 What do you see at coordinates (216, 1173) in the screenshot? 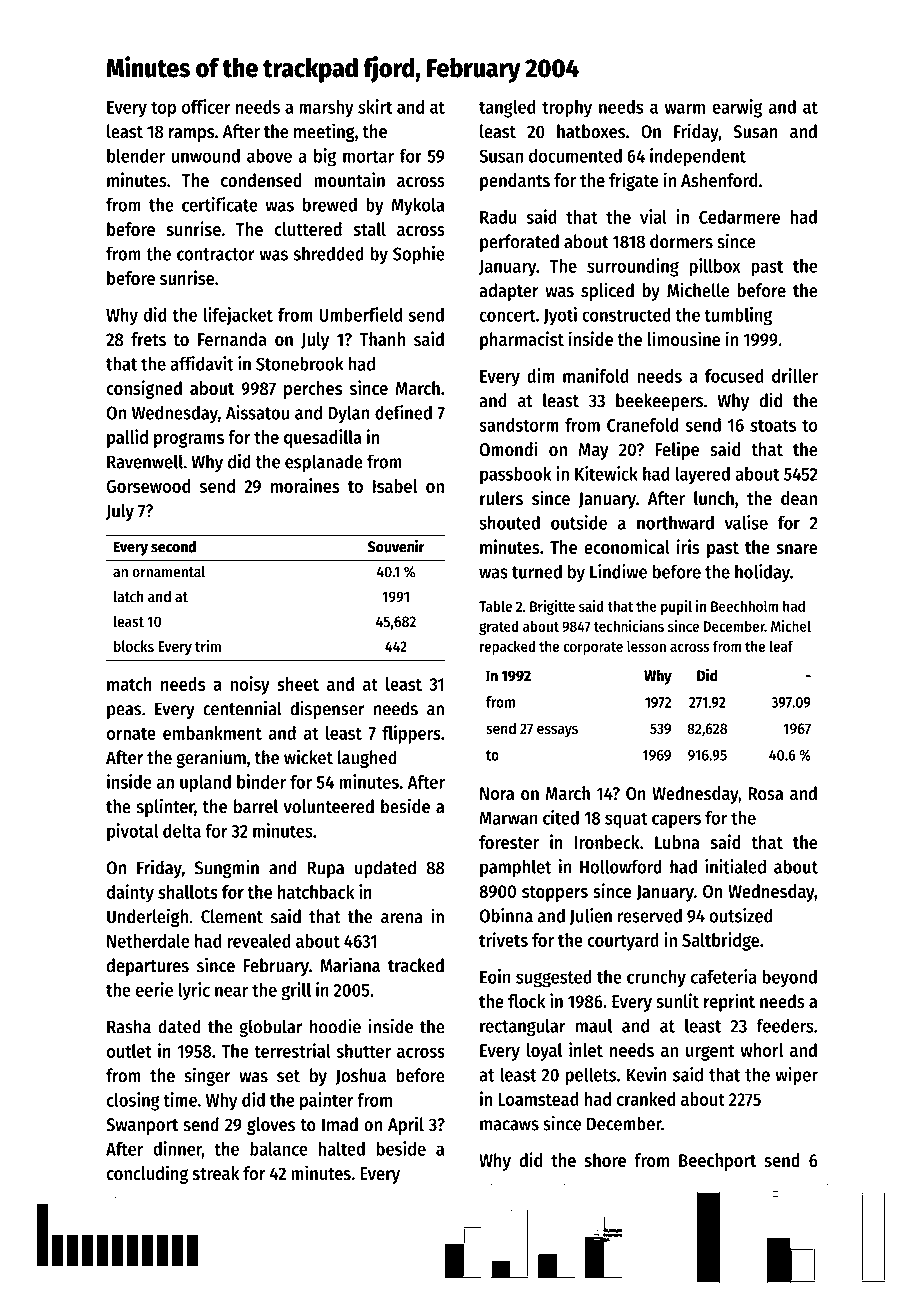
I see `streak` at bounding box center [216, 1173].
